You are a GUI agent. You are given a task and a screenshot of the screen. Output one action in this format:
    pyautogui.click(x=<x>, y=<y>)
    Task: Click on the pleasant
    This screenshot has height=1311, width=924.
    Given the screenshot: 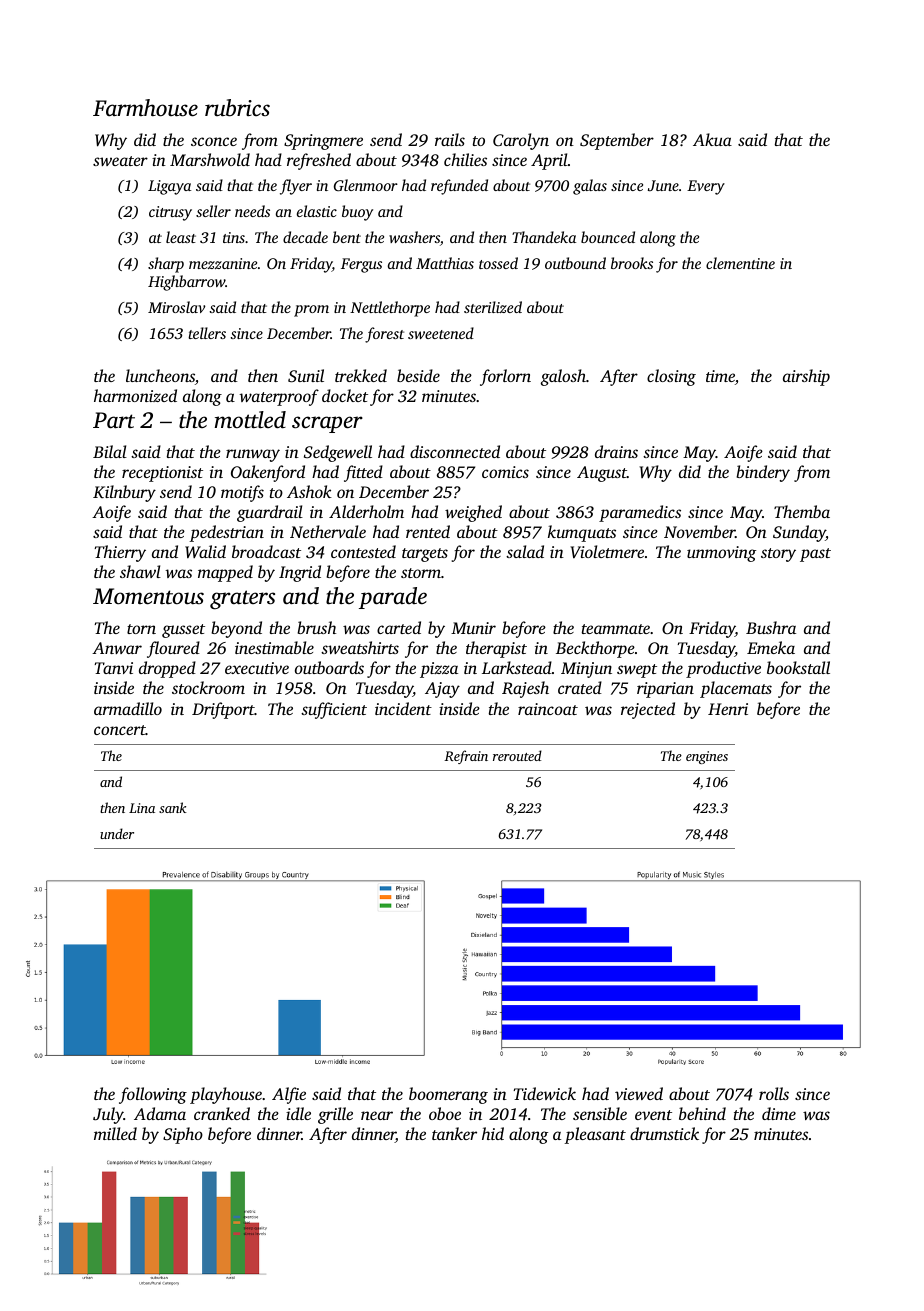 What is the action you would take?
    pyautogui.click(x=595, y=1135)
